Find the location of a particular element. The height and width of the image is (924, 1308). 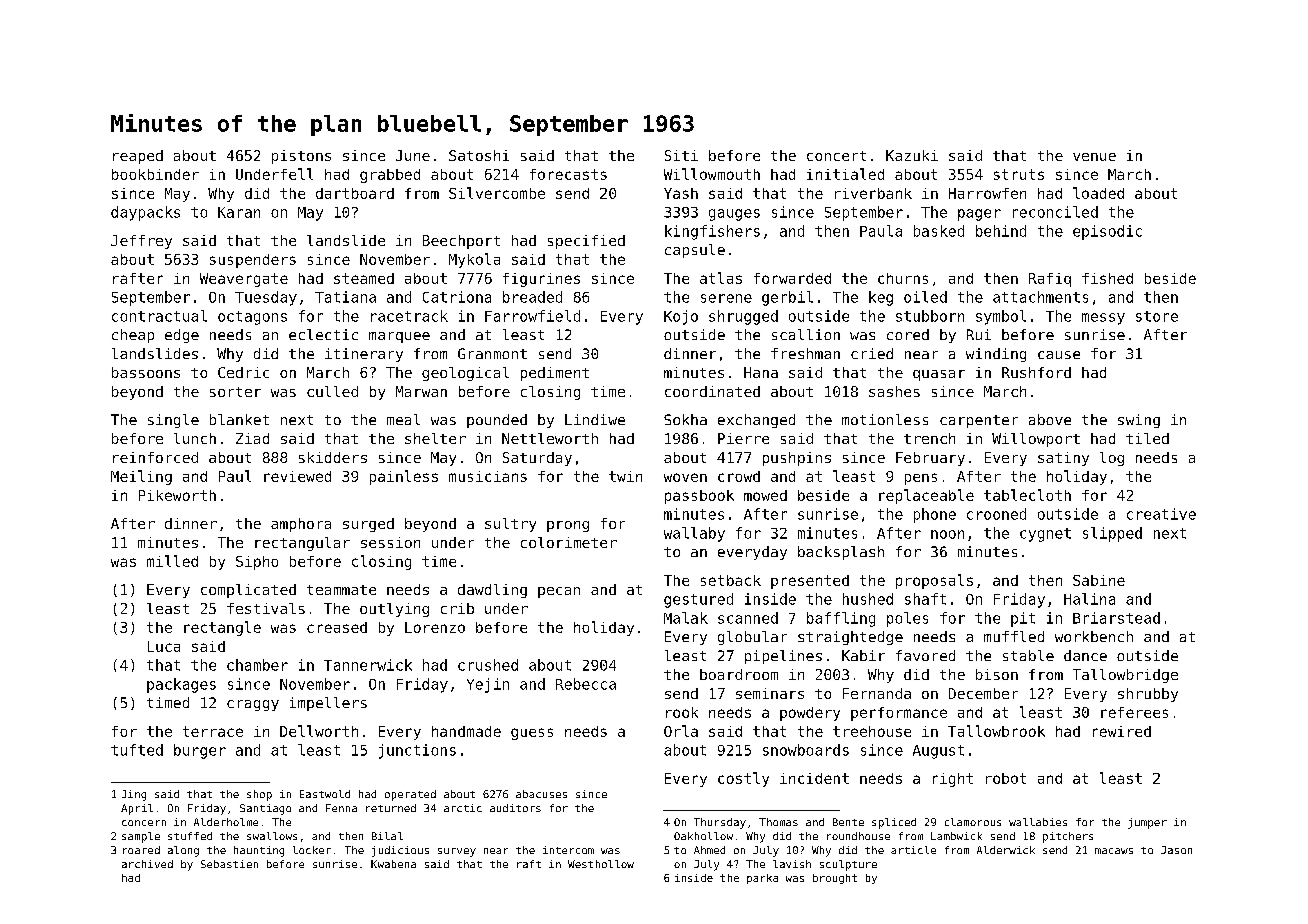

basked is located at coordinates (939, 231).
